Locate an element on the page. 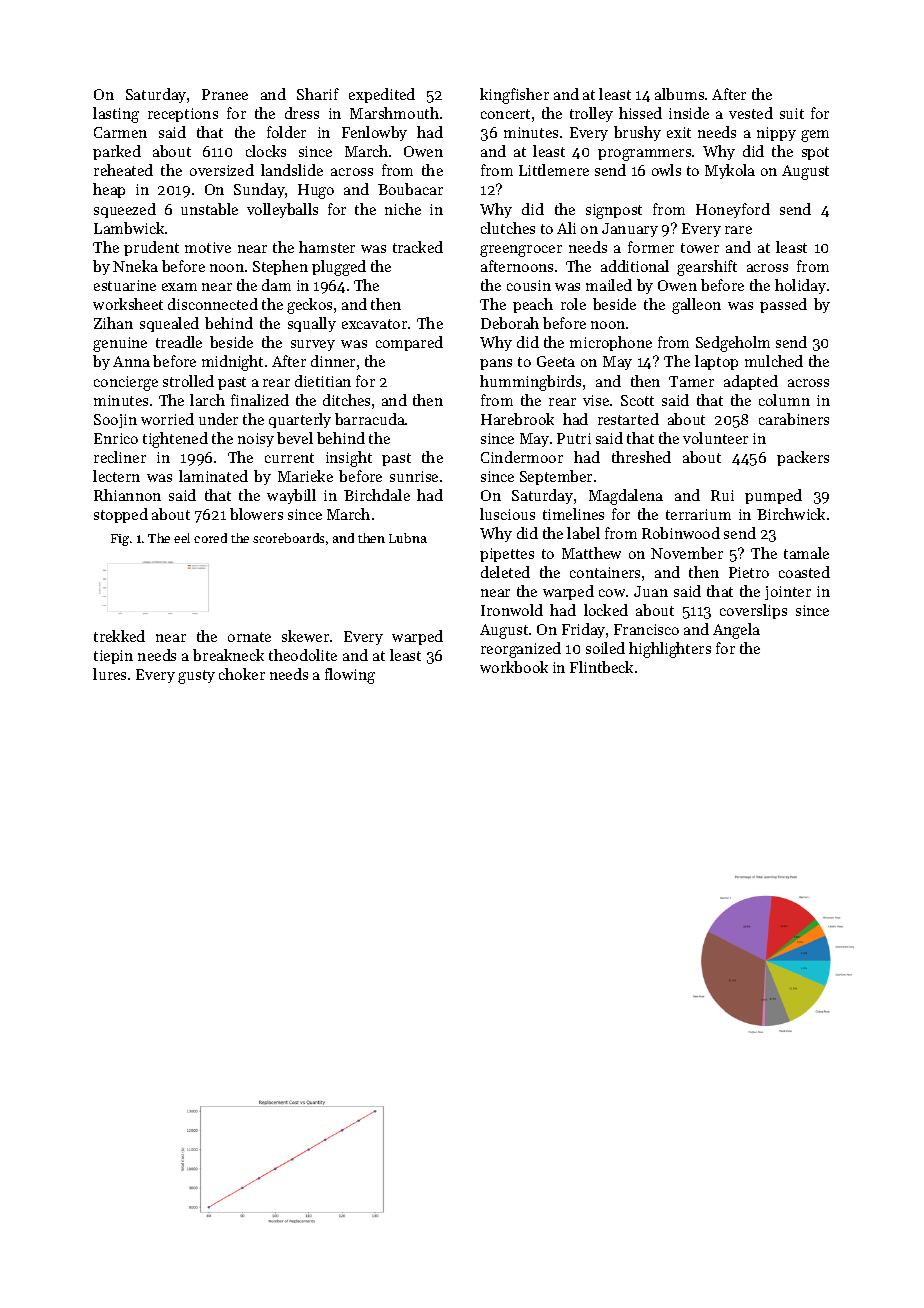 Image resolution: width=924 pixels, height=1308 pixels. lasting is located at coordinates (116, 115).
